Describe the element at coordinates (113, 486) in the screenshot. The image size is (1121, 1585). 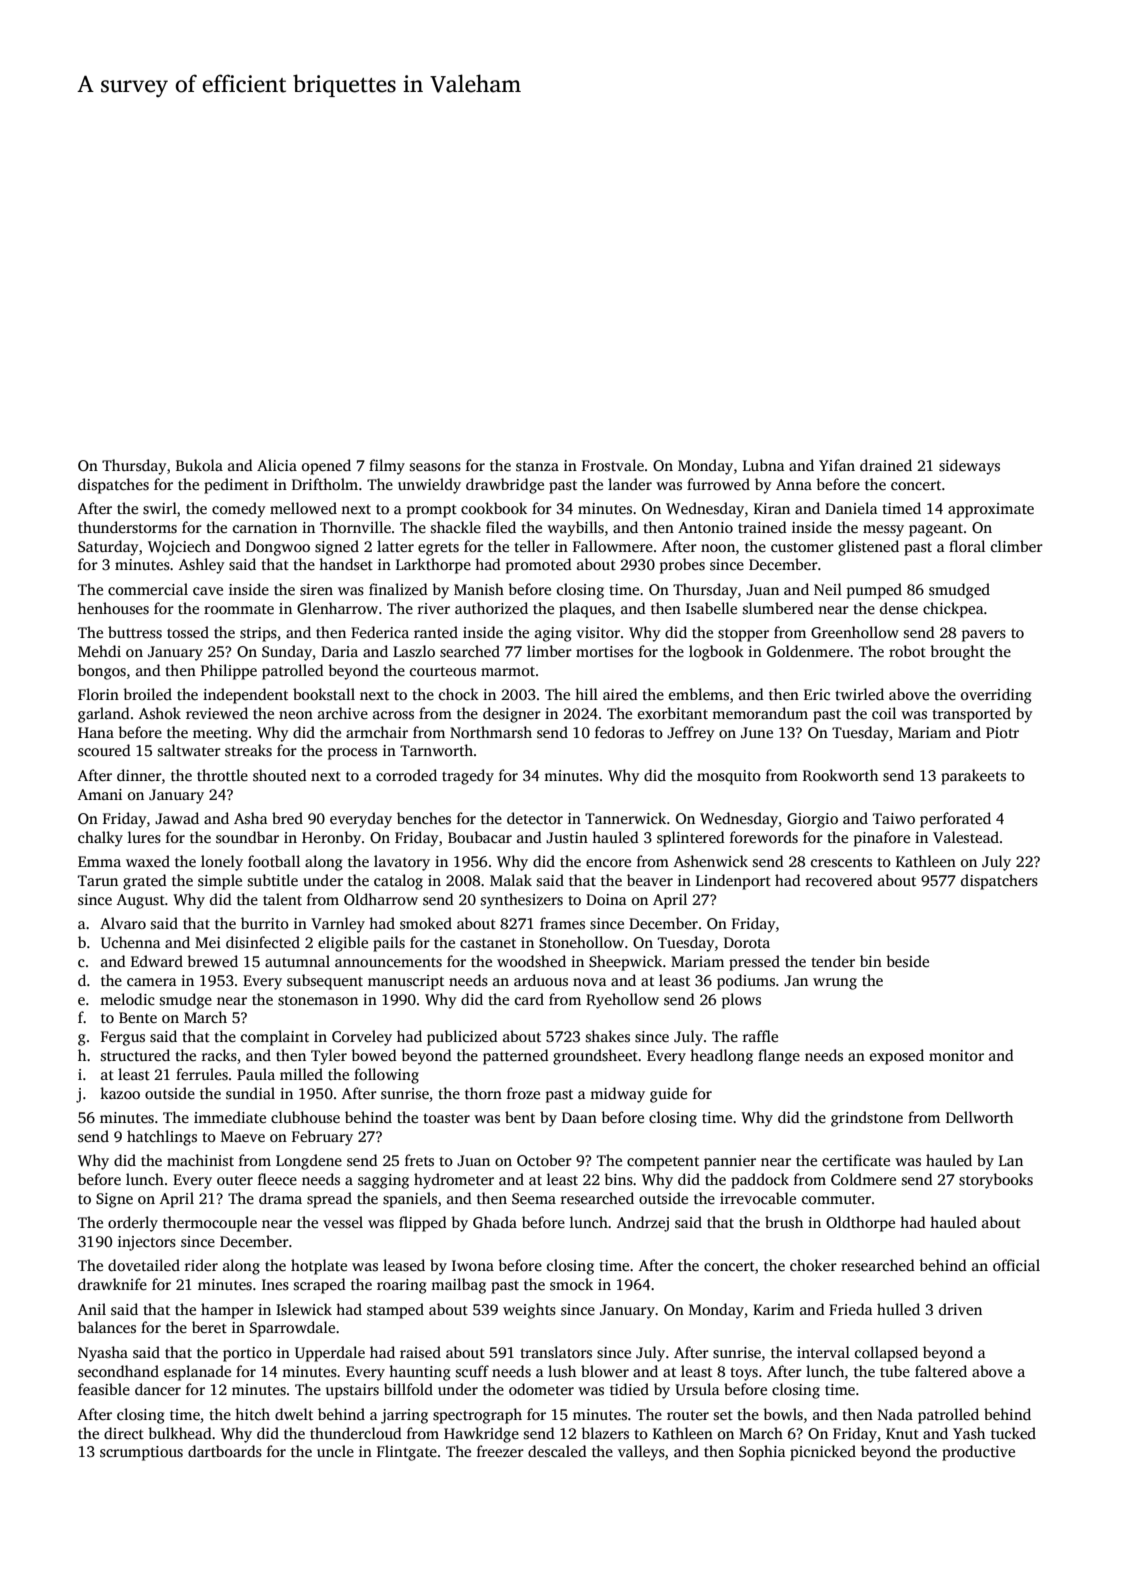
I see `dispatches` at that location.
